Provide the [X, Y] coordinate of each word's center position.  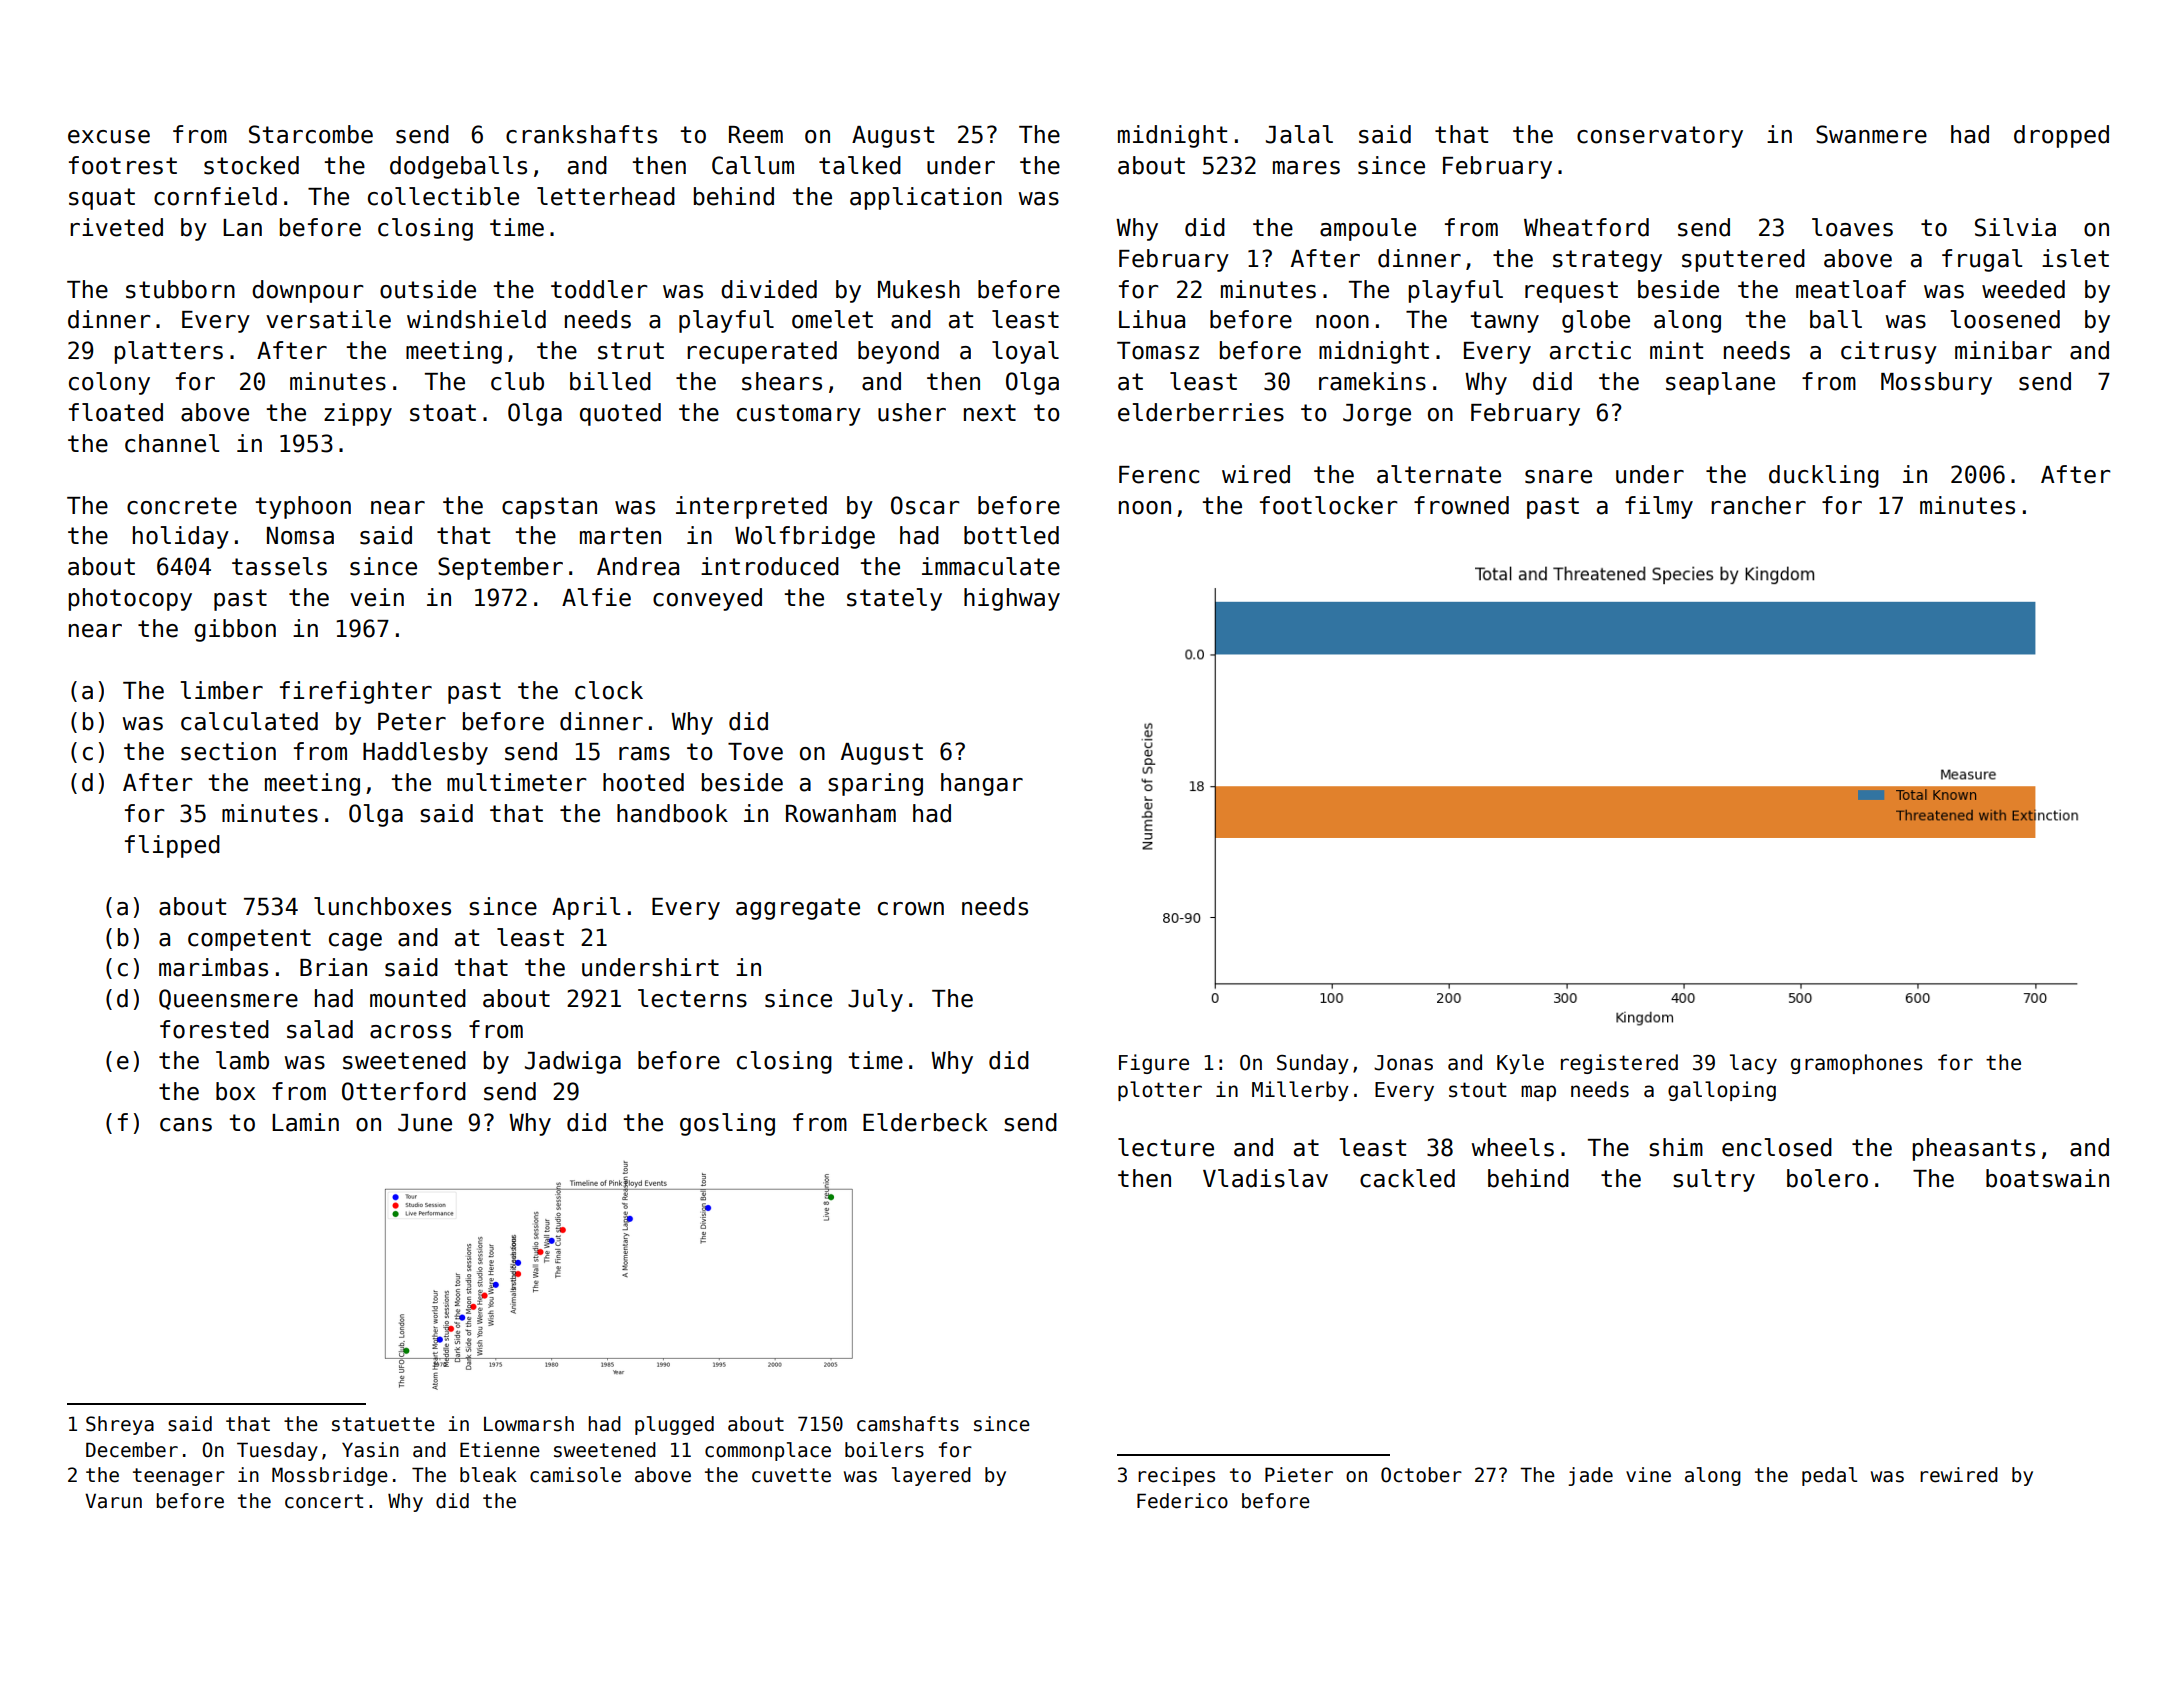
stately [894, 599]
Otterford [404, 1091]
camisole [575, 1475]
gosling [727, 1124]
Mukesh [919, 289]
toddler [599, 289]
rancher [1758, 505]
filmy [1659, 507]
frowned [1461, 505]
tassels [279, 566]
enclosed [1777, 1147]
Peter [412, 722]
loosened [2005, 319]
